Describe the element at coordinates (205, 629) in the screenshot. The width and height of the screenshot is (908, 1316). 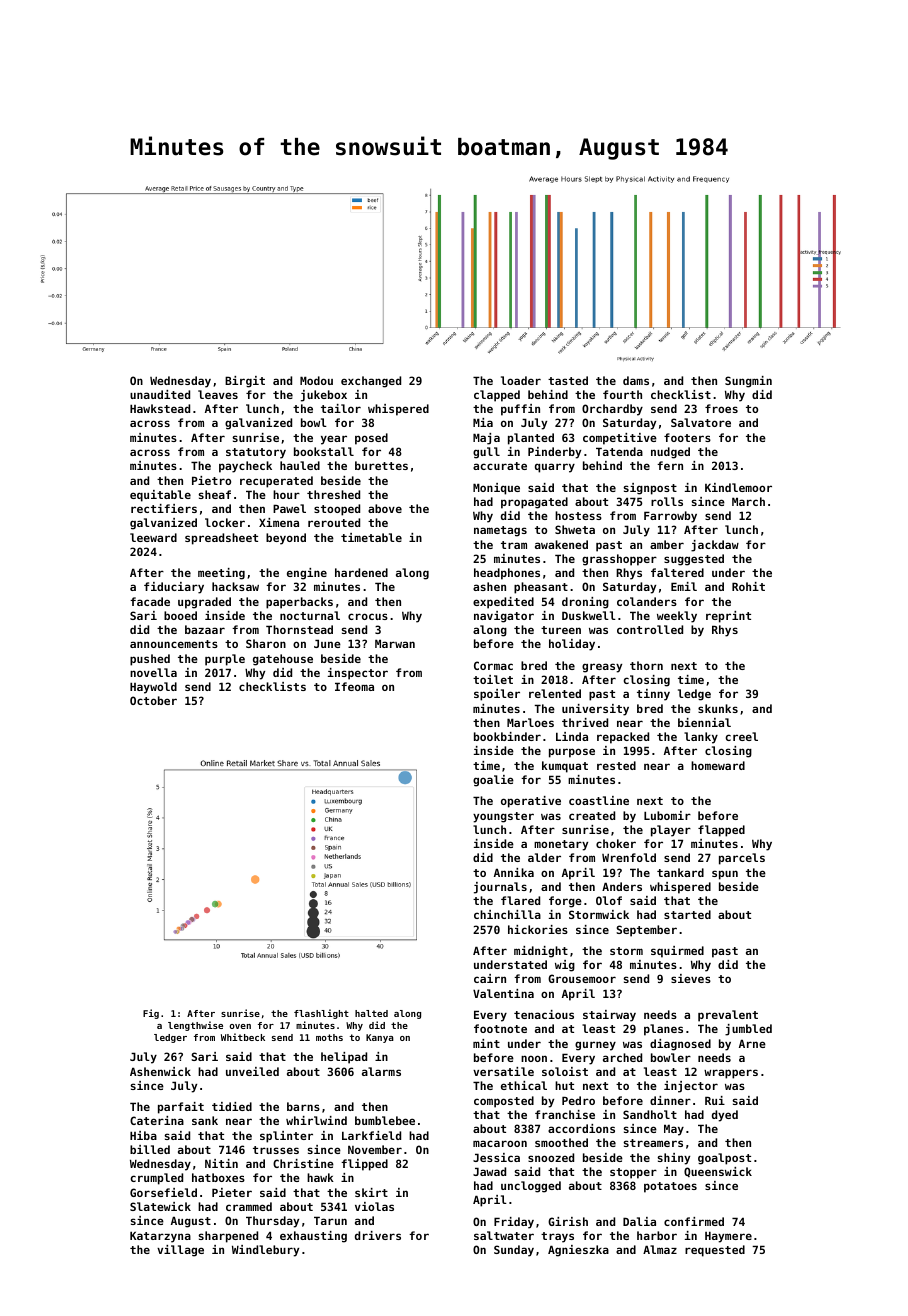
I see `bazaar` at that location.
